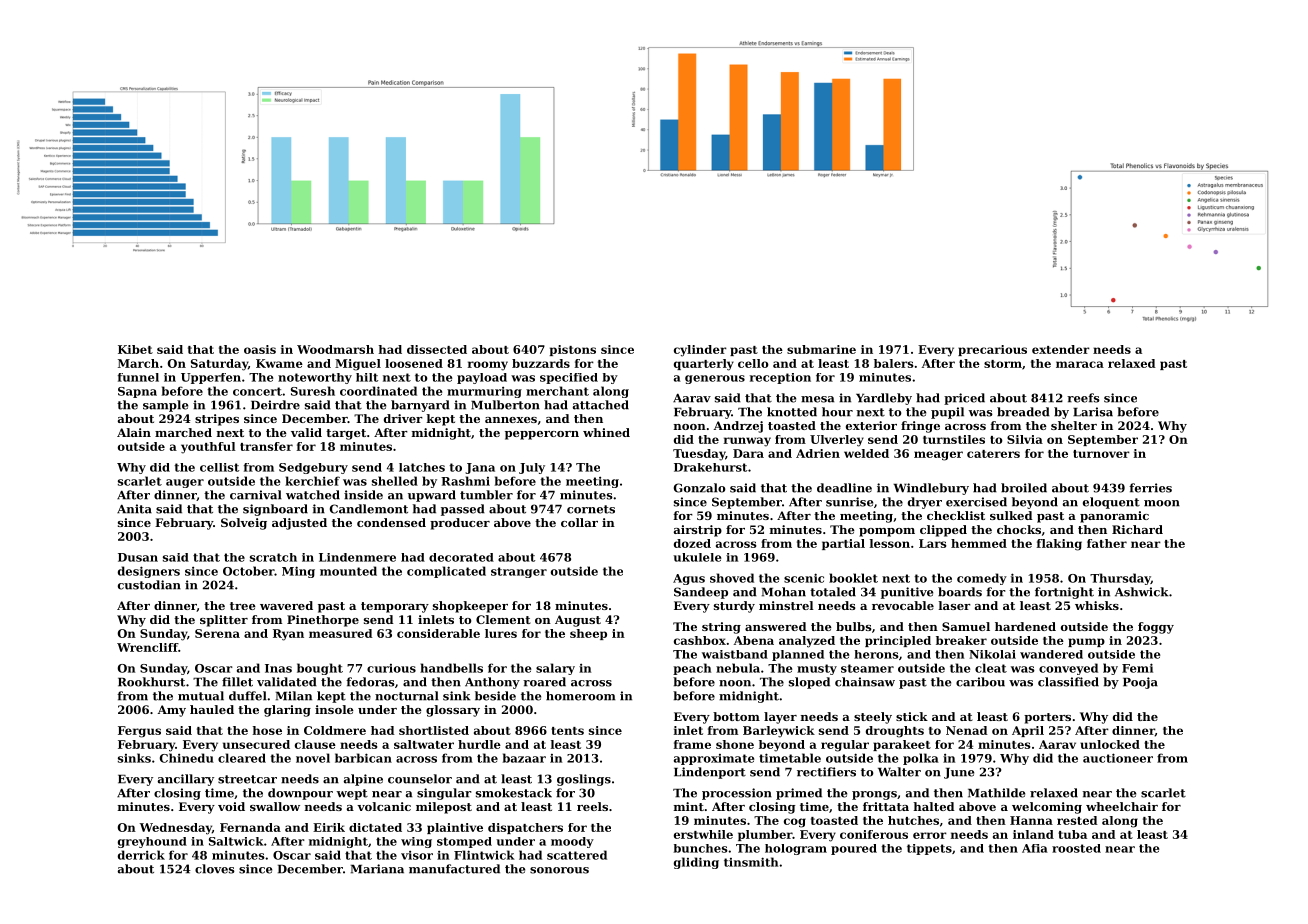  Describe the element at coordinates (286, 605) in the screenshot. I see `wavered` at that location.
